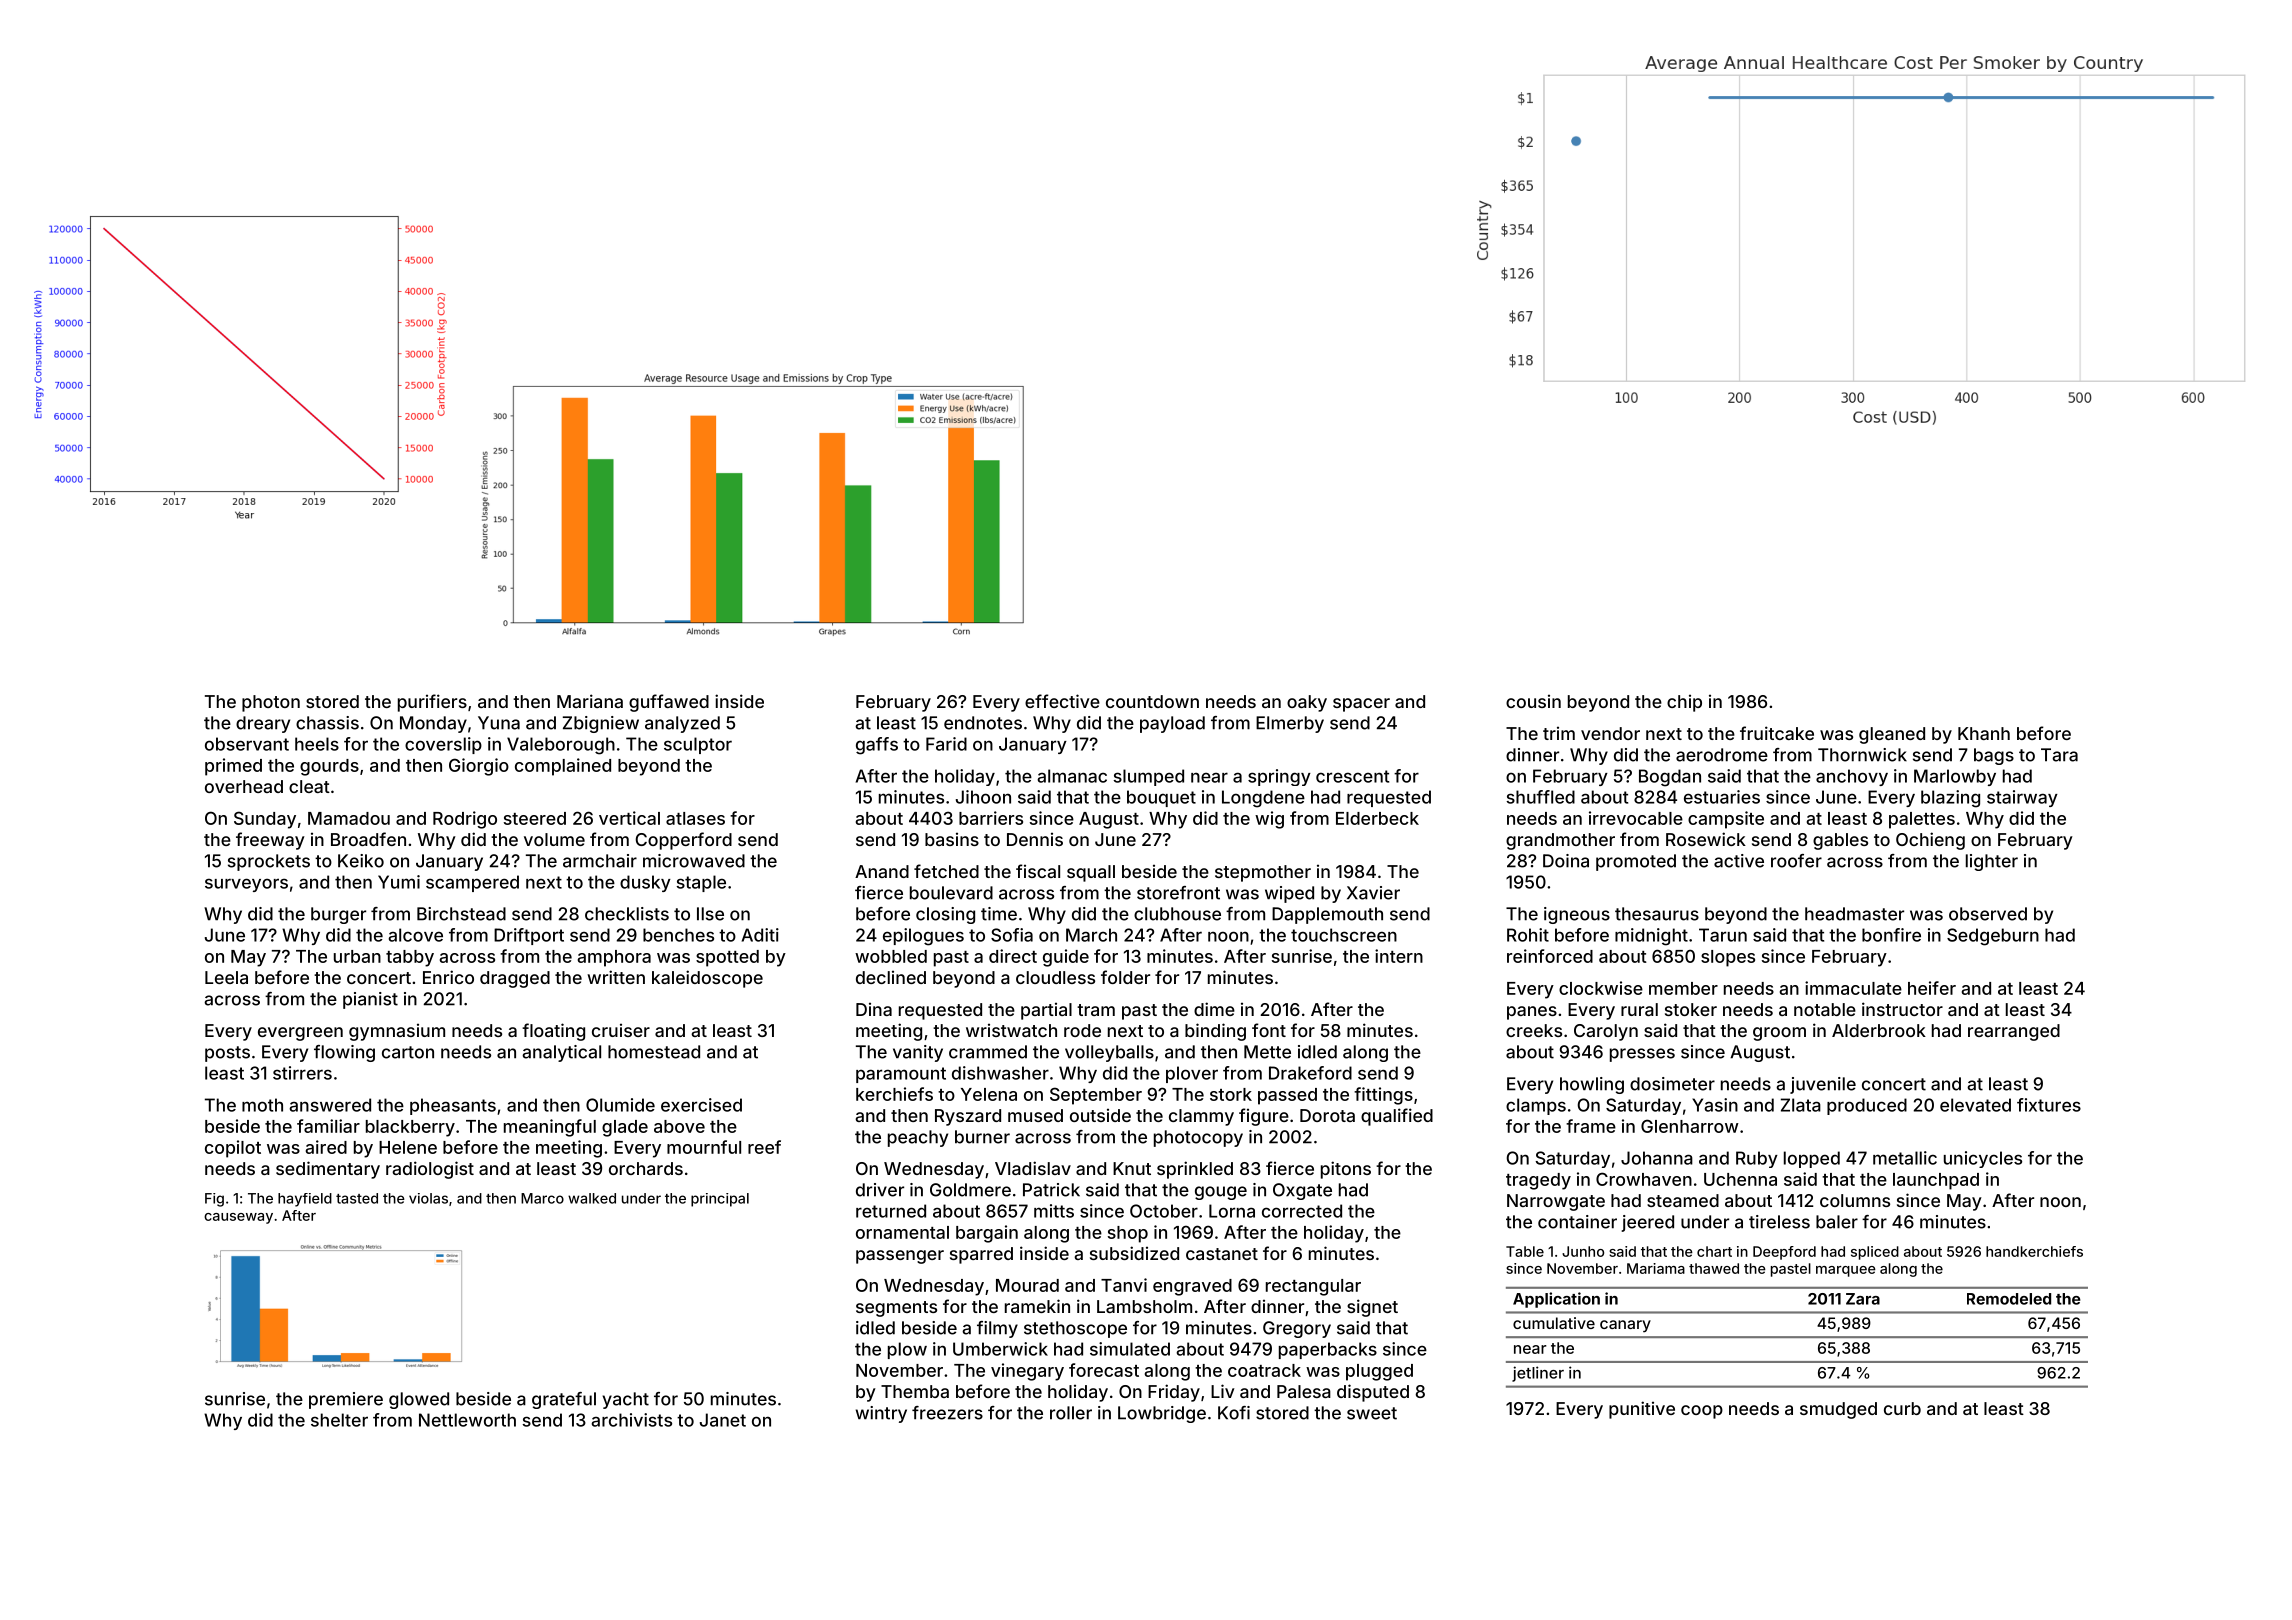 This document has width=2292, height=1620. What do you see at coordinates (270, 841) in the document?
I see `freeway` at bounding box center [270, 841].
